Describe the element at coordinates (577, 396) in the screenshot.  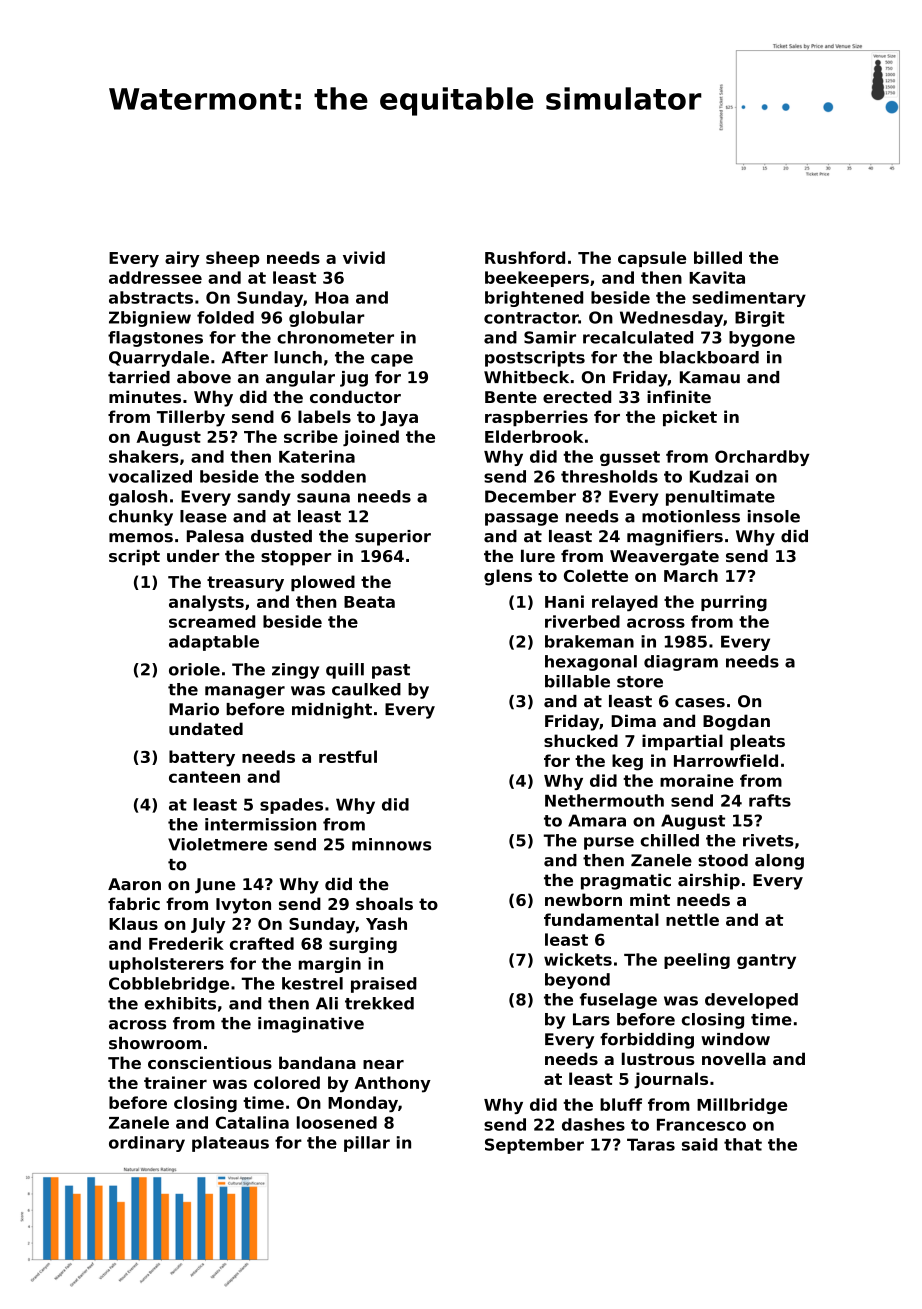
I see `erected` at that location.
